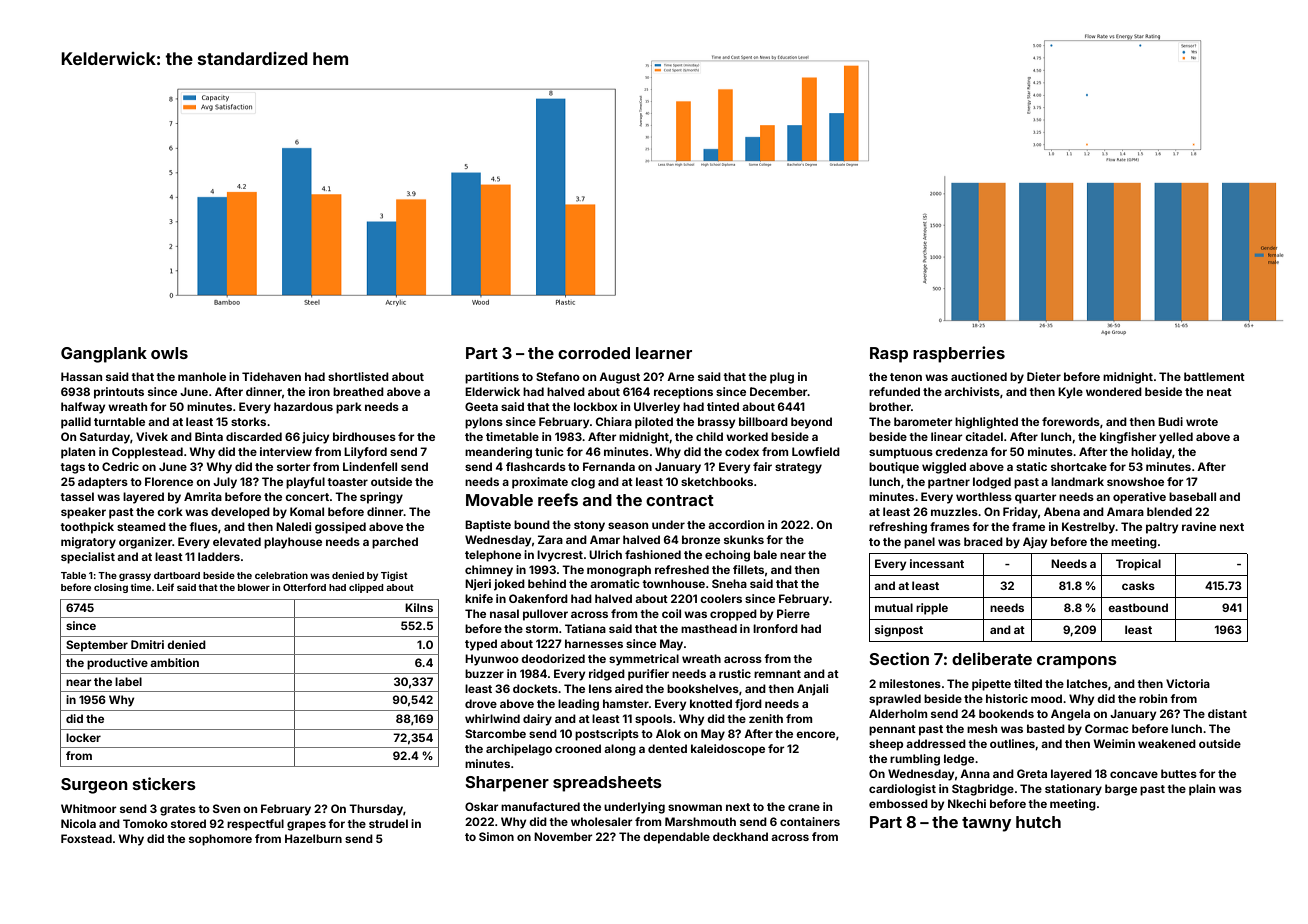  Describe the element at coordinates (94, 786) in the screenshot. I see `Surgeon` at that location.
